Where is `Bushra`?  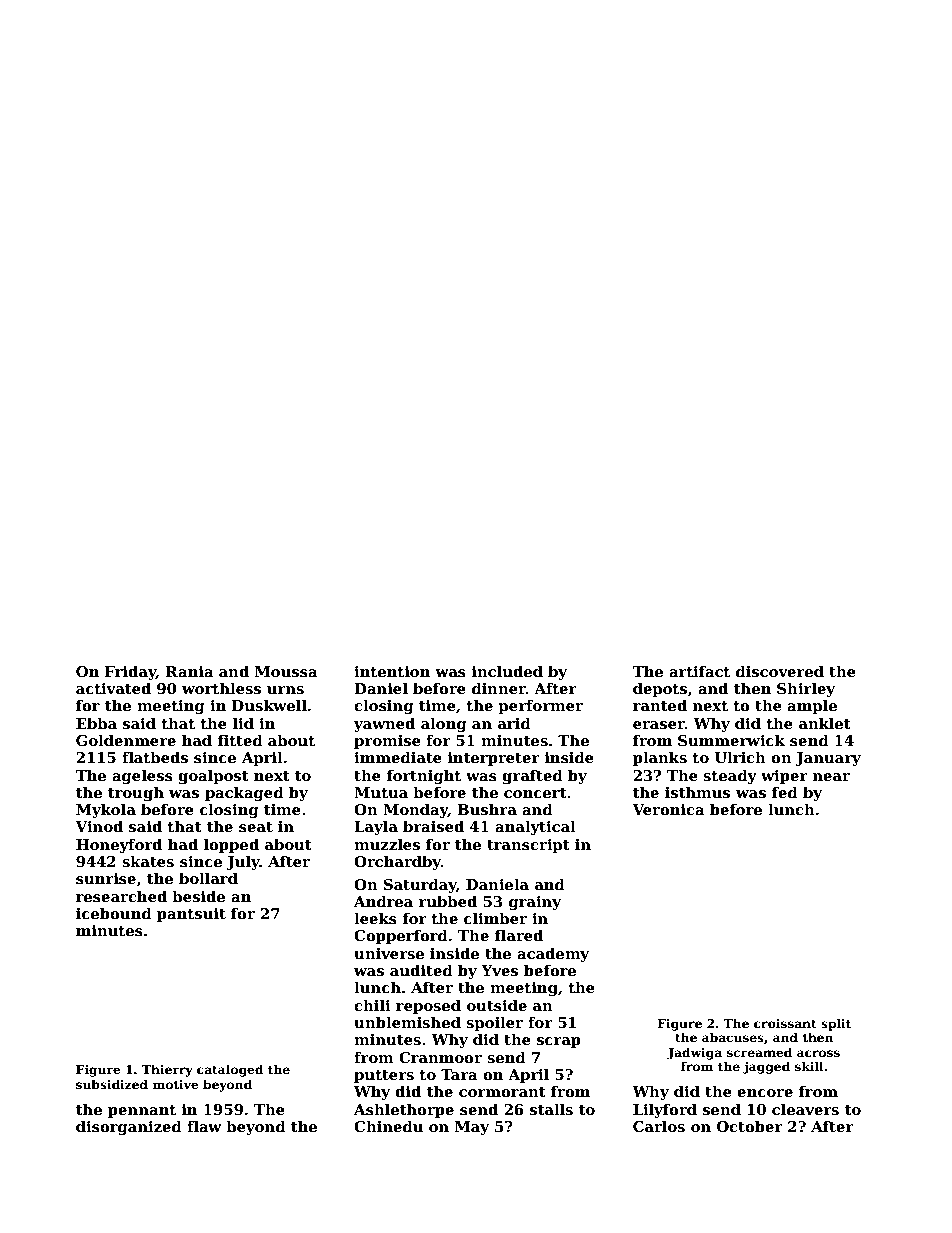
Bushra is located at coordinates (487, 809).
